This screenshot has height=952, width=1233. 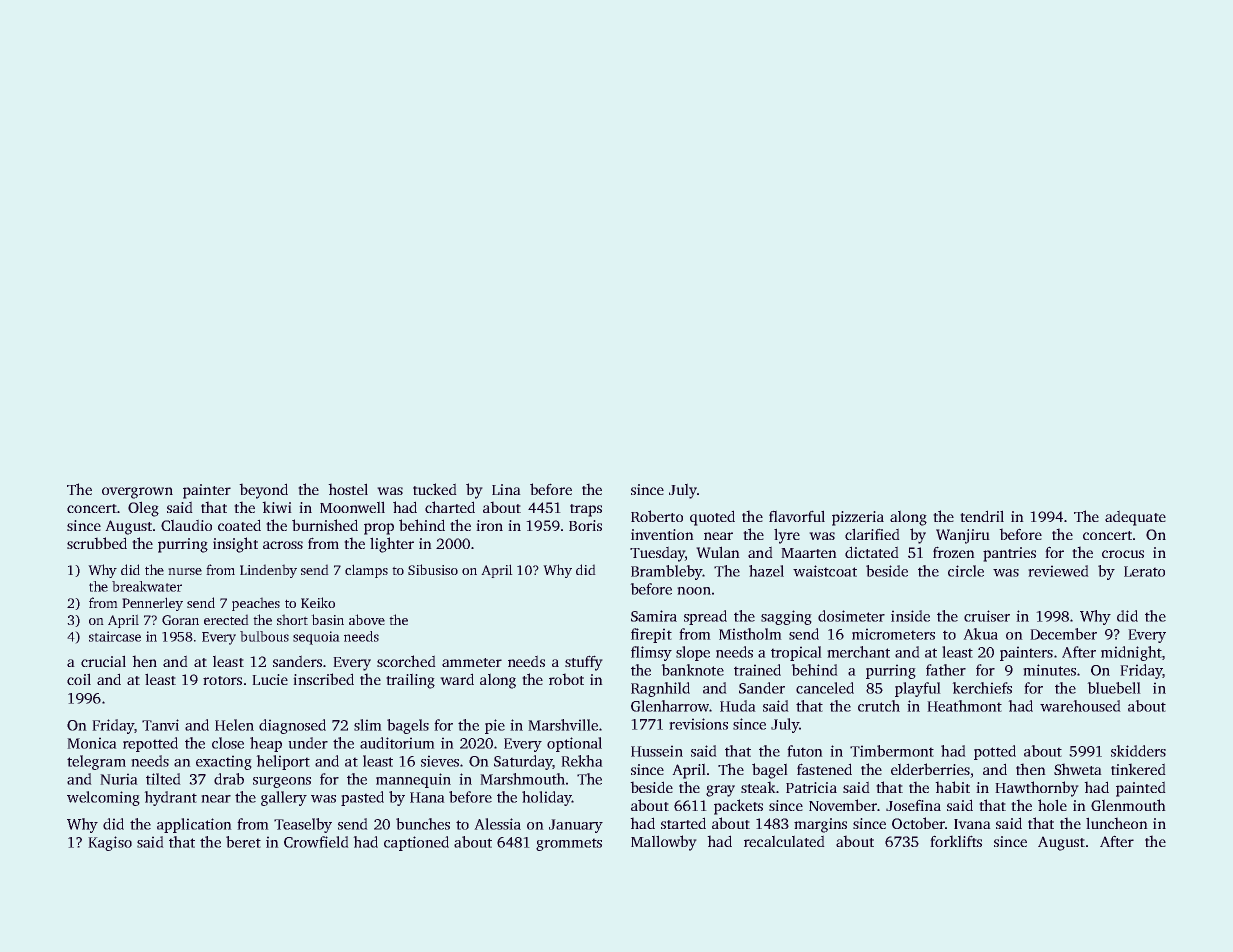 What do you see at coordinates (664, 843) in the screenshot?
I see `Mallowby` at bounding box center [664, 843].
